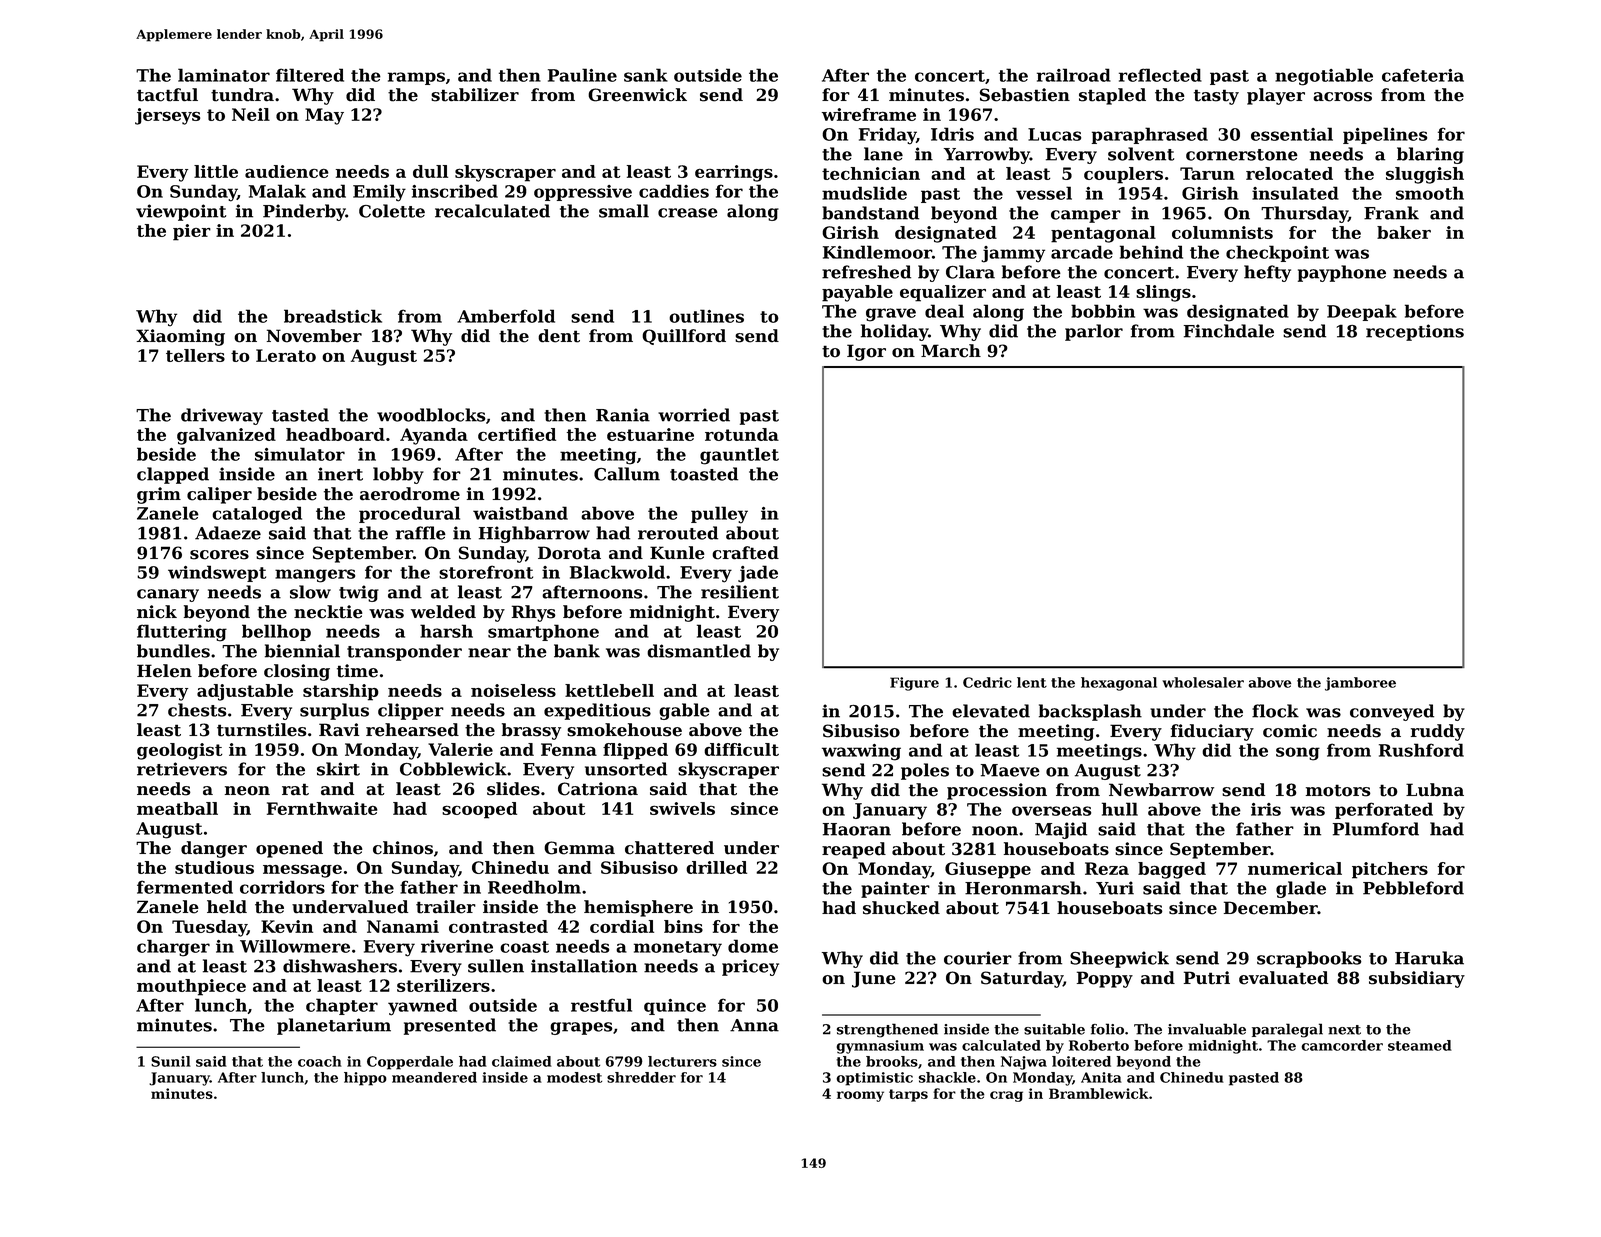 This screenshot has height=1237, width=1601. What do you see at coordinates (684, 711) in the screenshot?
I see `gable` at bounding box center [684, 711].
